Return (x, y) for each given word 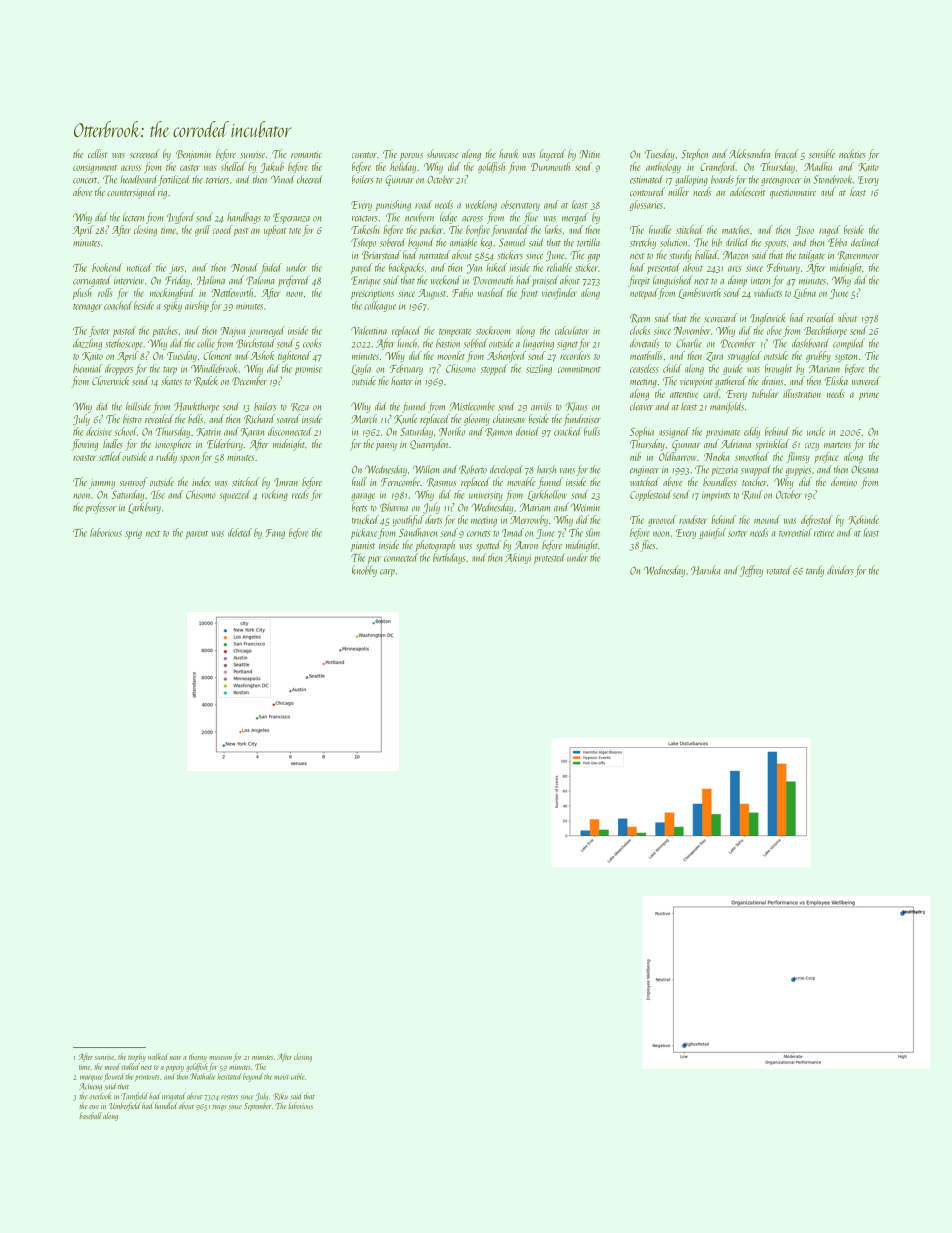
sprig (133, 534)
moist (281, 1077)
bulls (592, 431)
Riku (280, 1096)
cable (297, 1076)
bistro (132, 419)
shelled (233, 166)
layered (552, 155)
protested (550, 558)
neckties (852, 154)
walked (158, 1056)
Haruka (706, 570)
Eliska (836, 381)
